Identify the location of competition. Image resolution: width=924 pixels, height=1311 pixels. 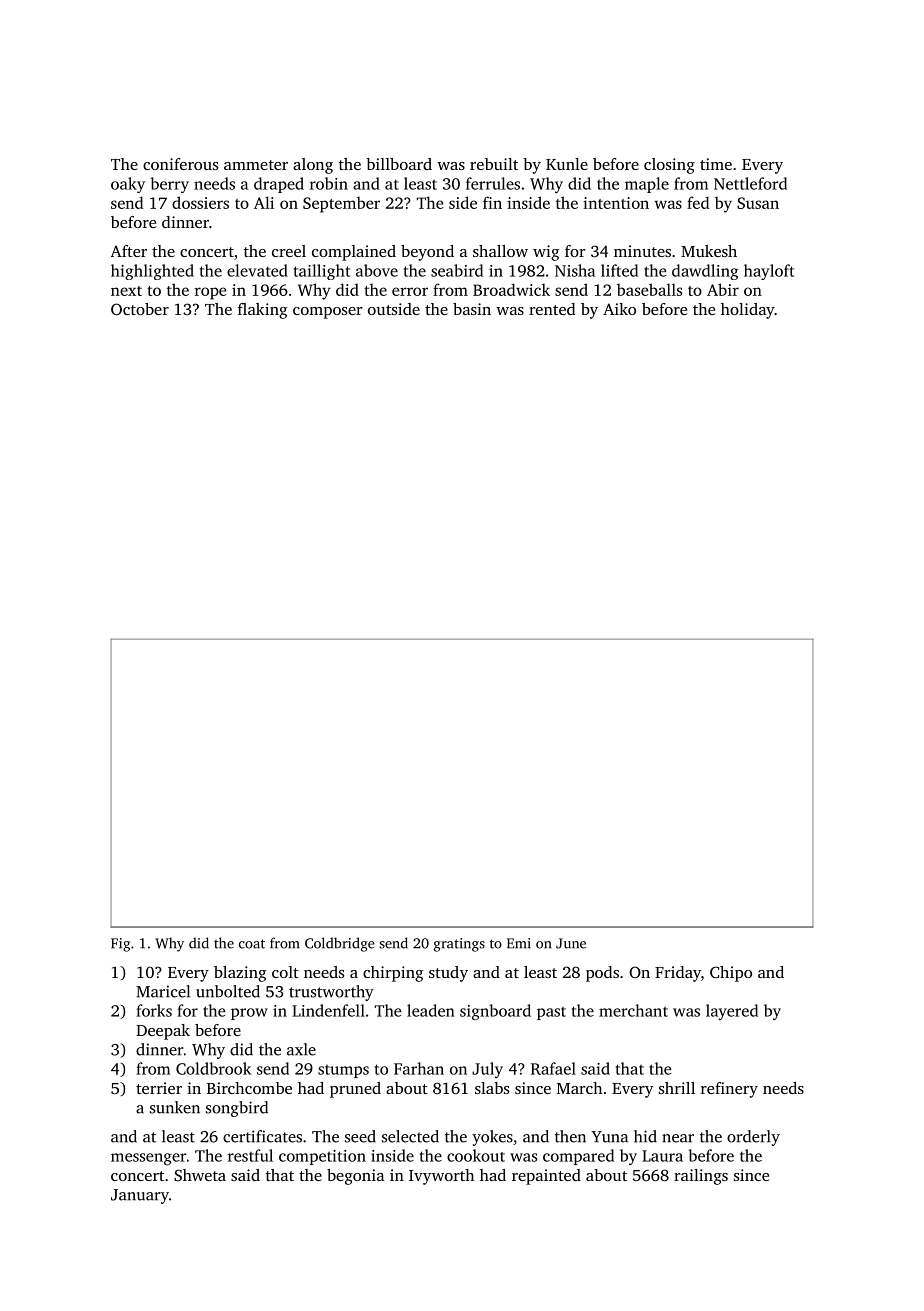
(322, 1157).
